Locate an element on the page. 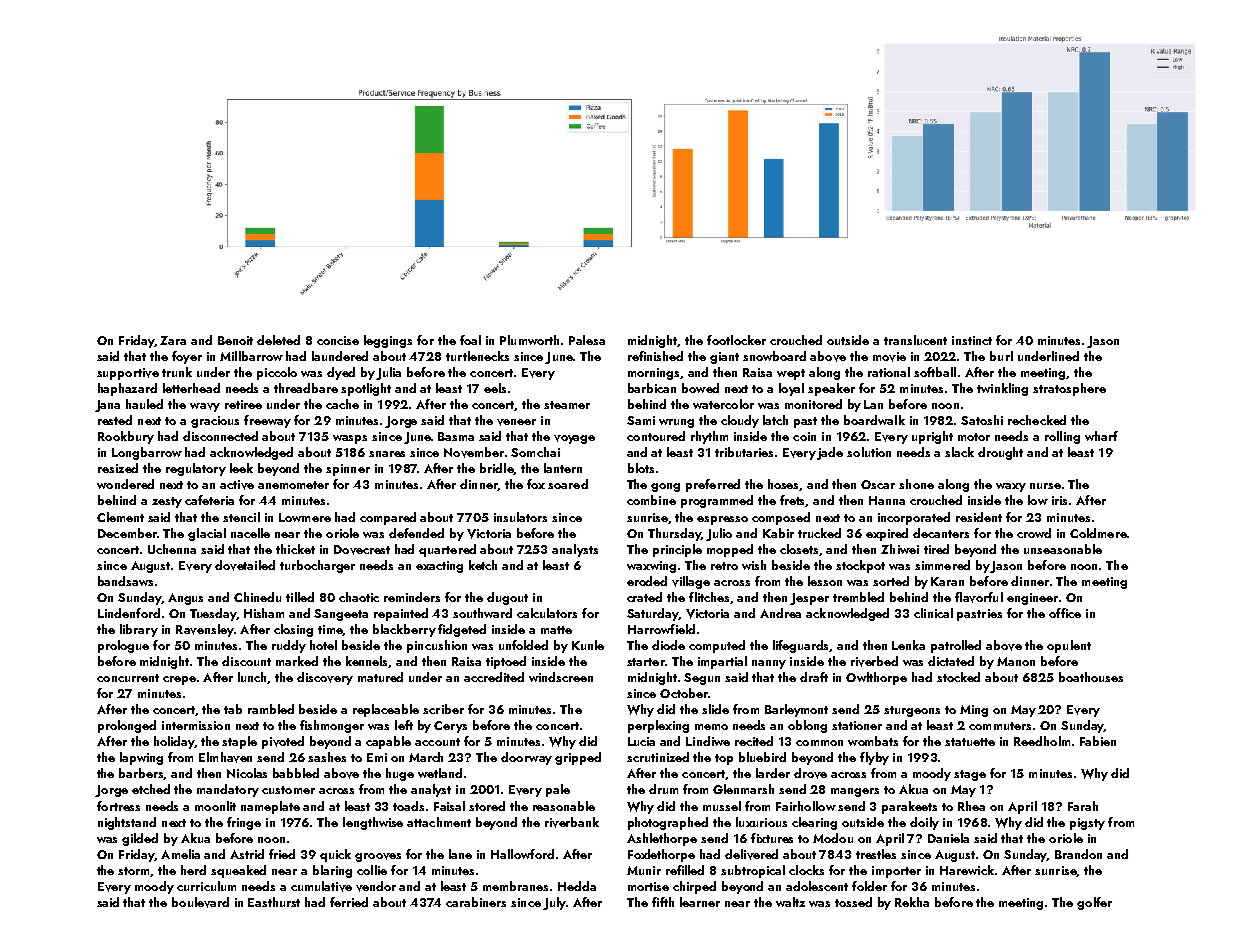 The image size is (1233, 952). windscreen is located at coordinates (561, 677).
